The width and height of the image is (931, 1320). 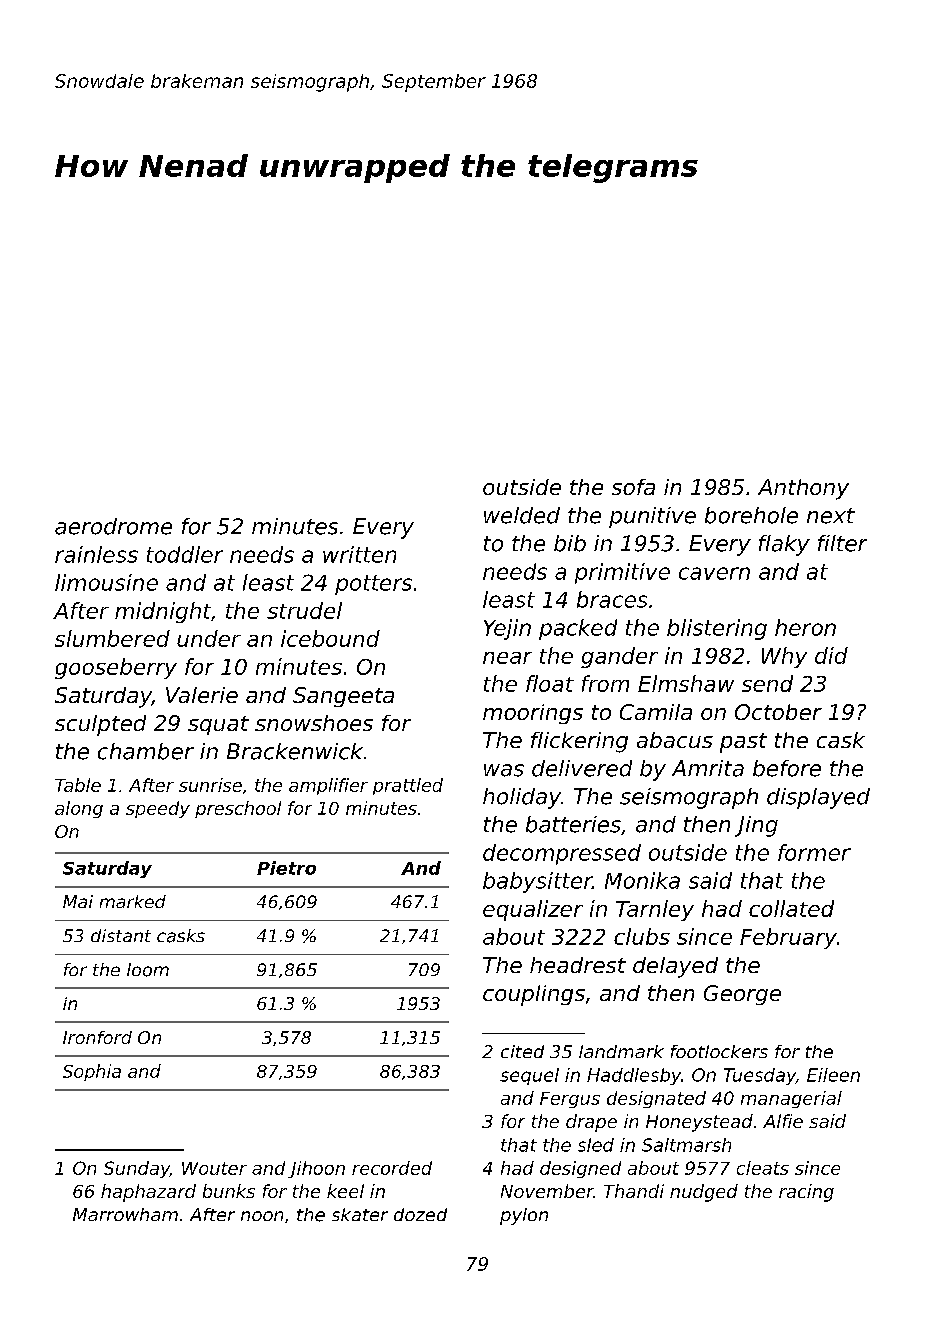 I want to click on George, so click(x=742, y=995).
